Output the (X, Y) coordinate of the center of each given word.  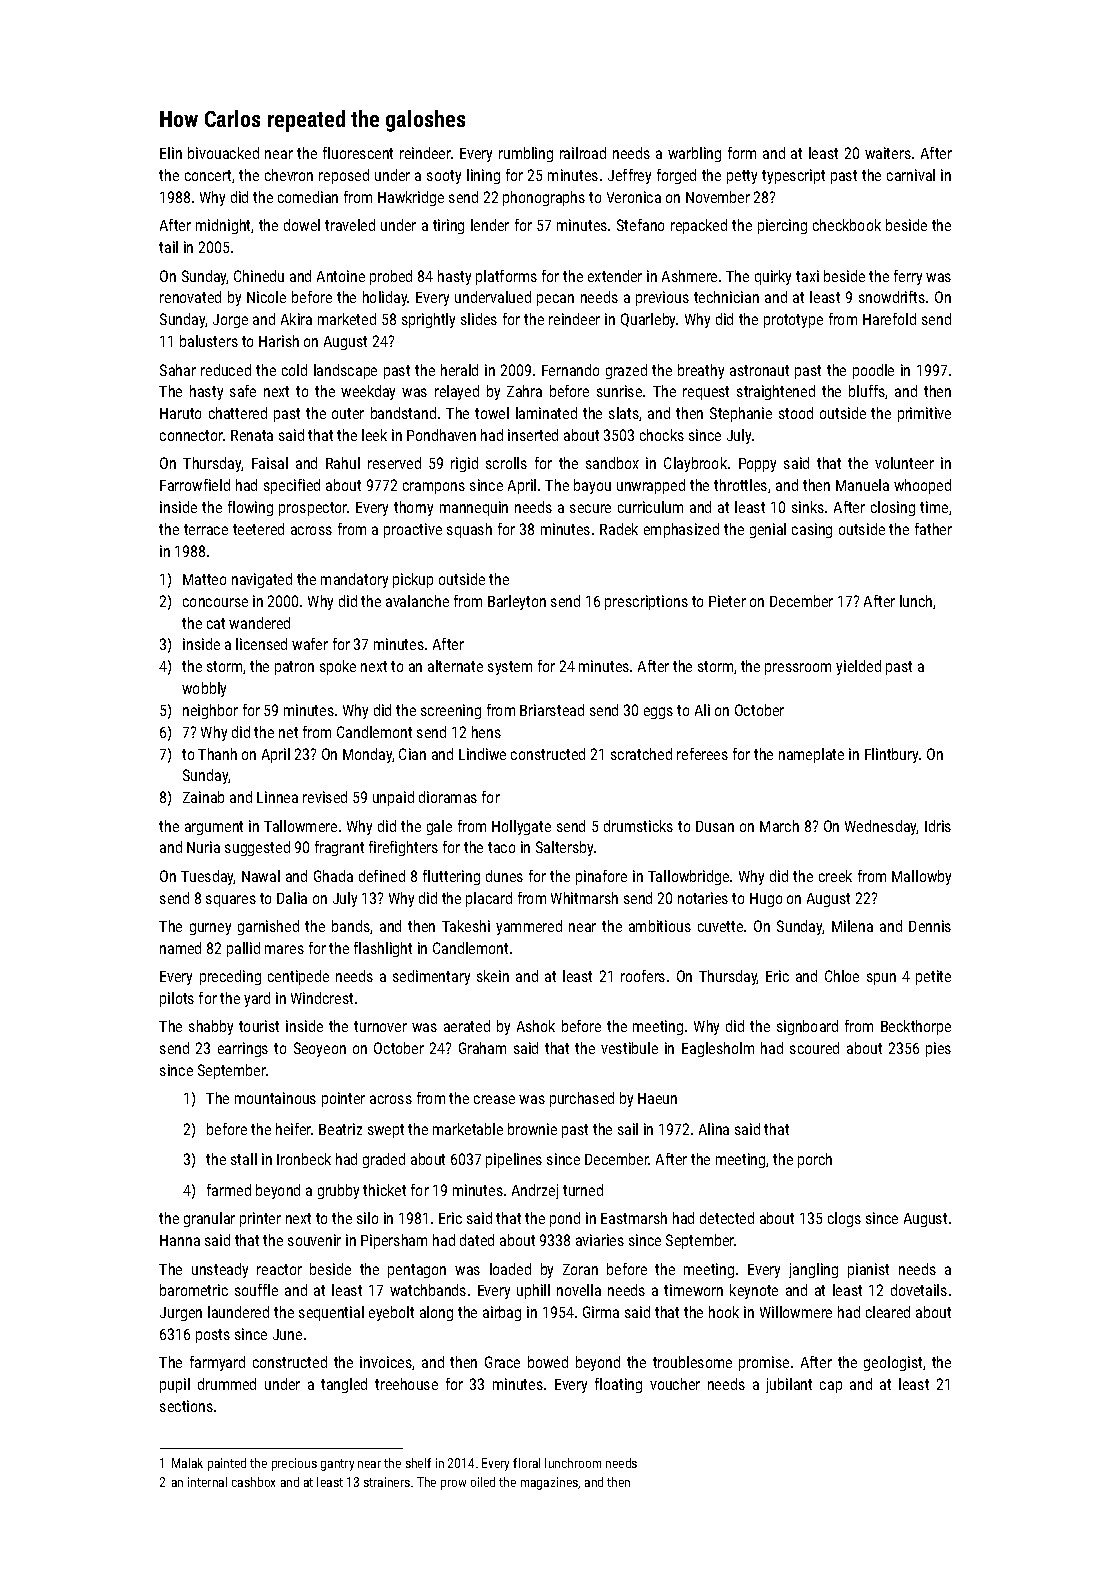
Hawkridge (411, 198)
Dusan (715, 826)
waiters (888, 153)
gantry (337, 1465)
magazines (550, 1483)
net (288, 732)
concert (208, 175)
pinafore (601, 877)
